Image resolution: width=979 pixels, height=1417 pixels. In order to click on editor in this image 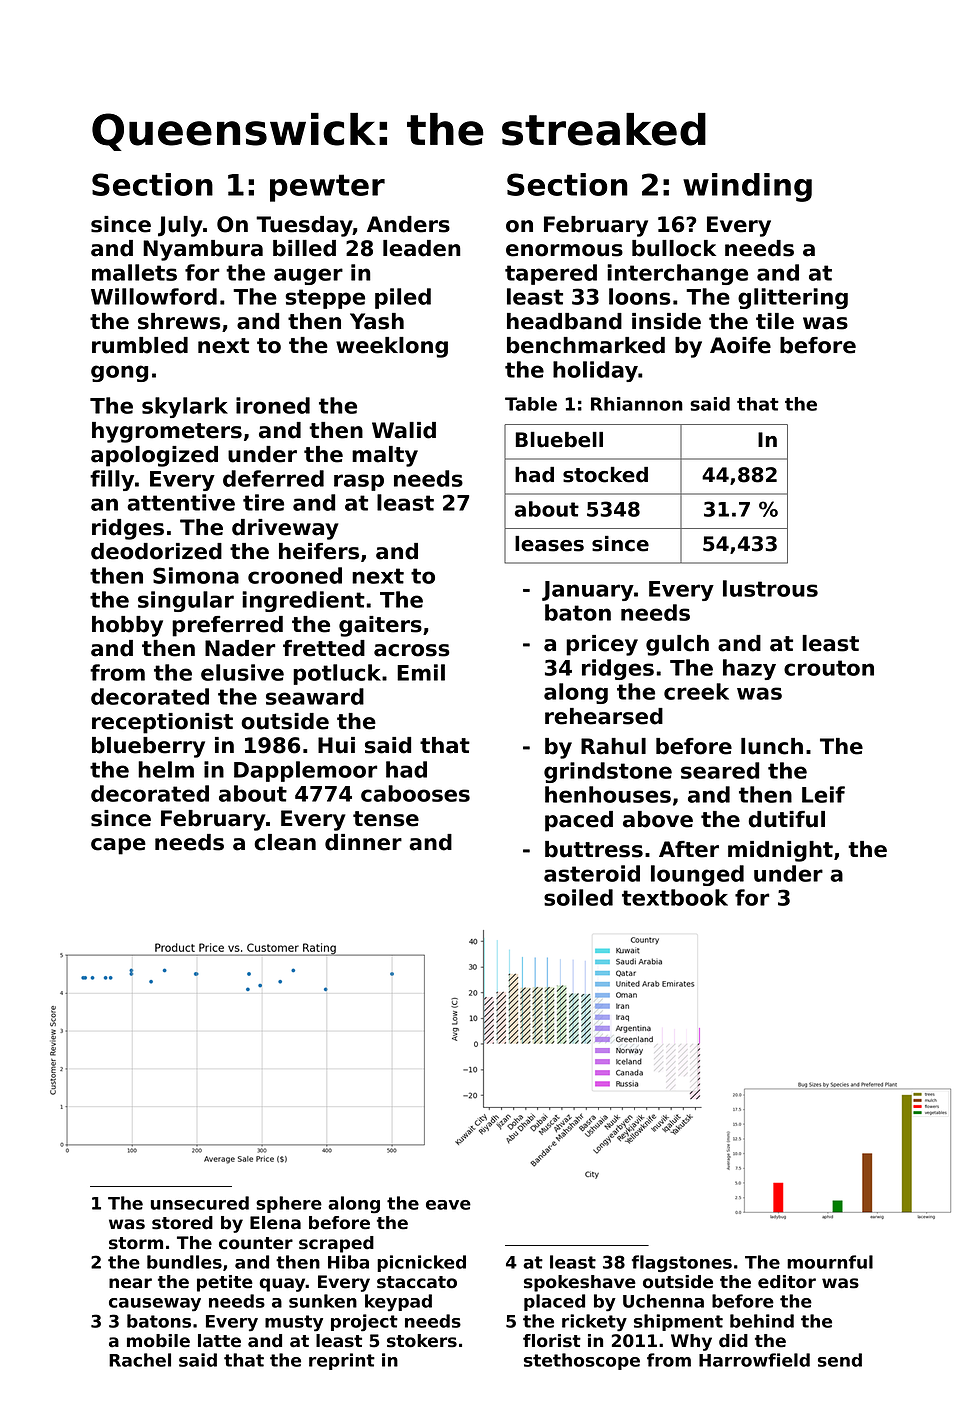, I will do `click(787, 1282)`.
